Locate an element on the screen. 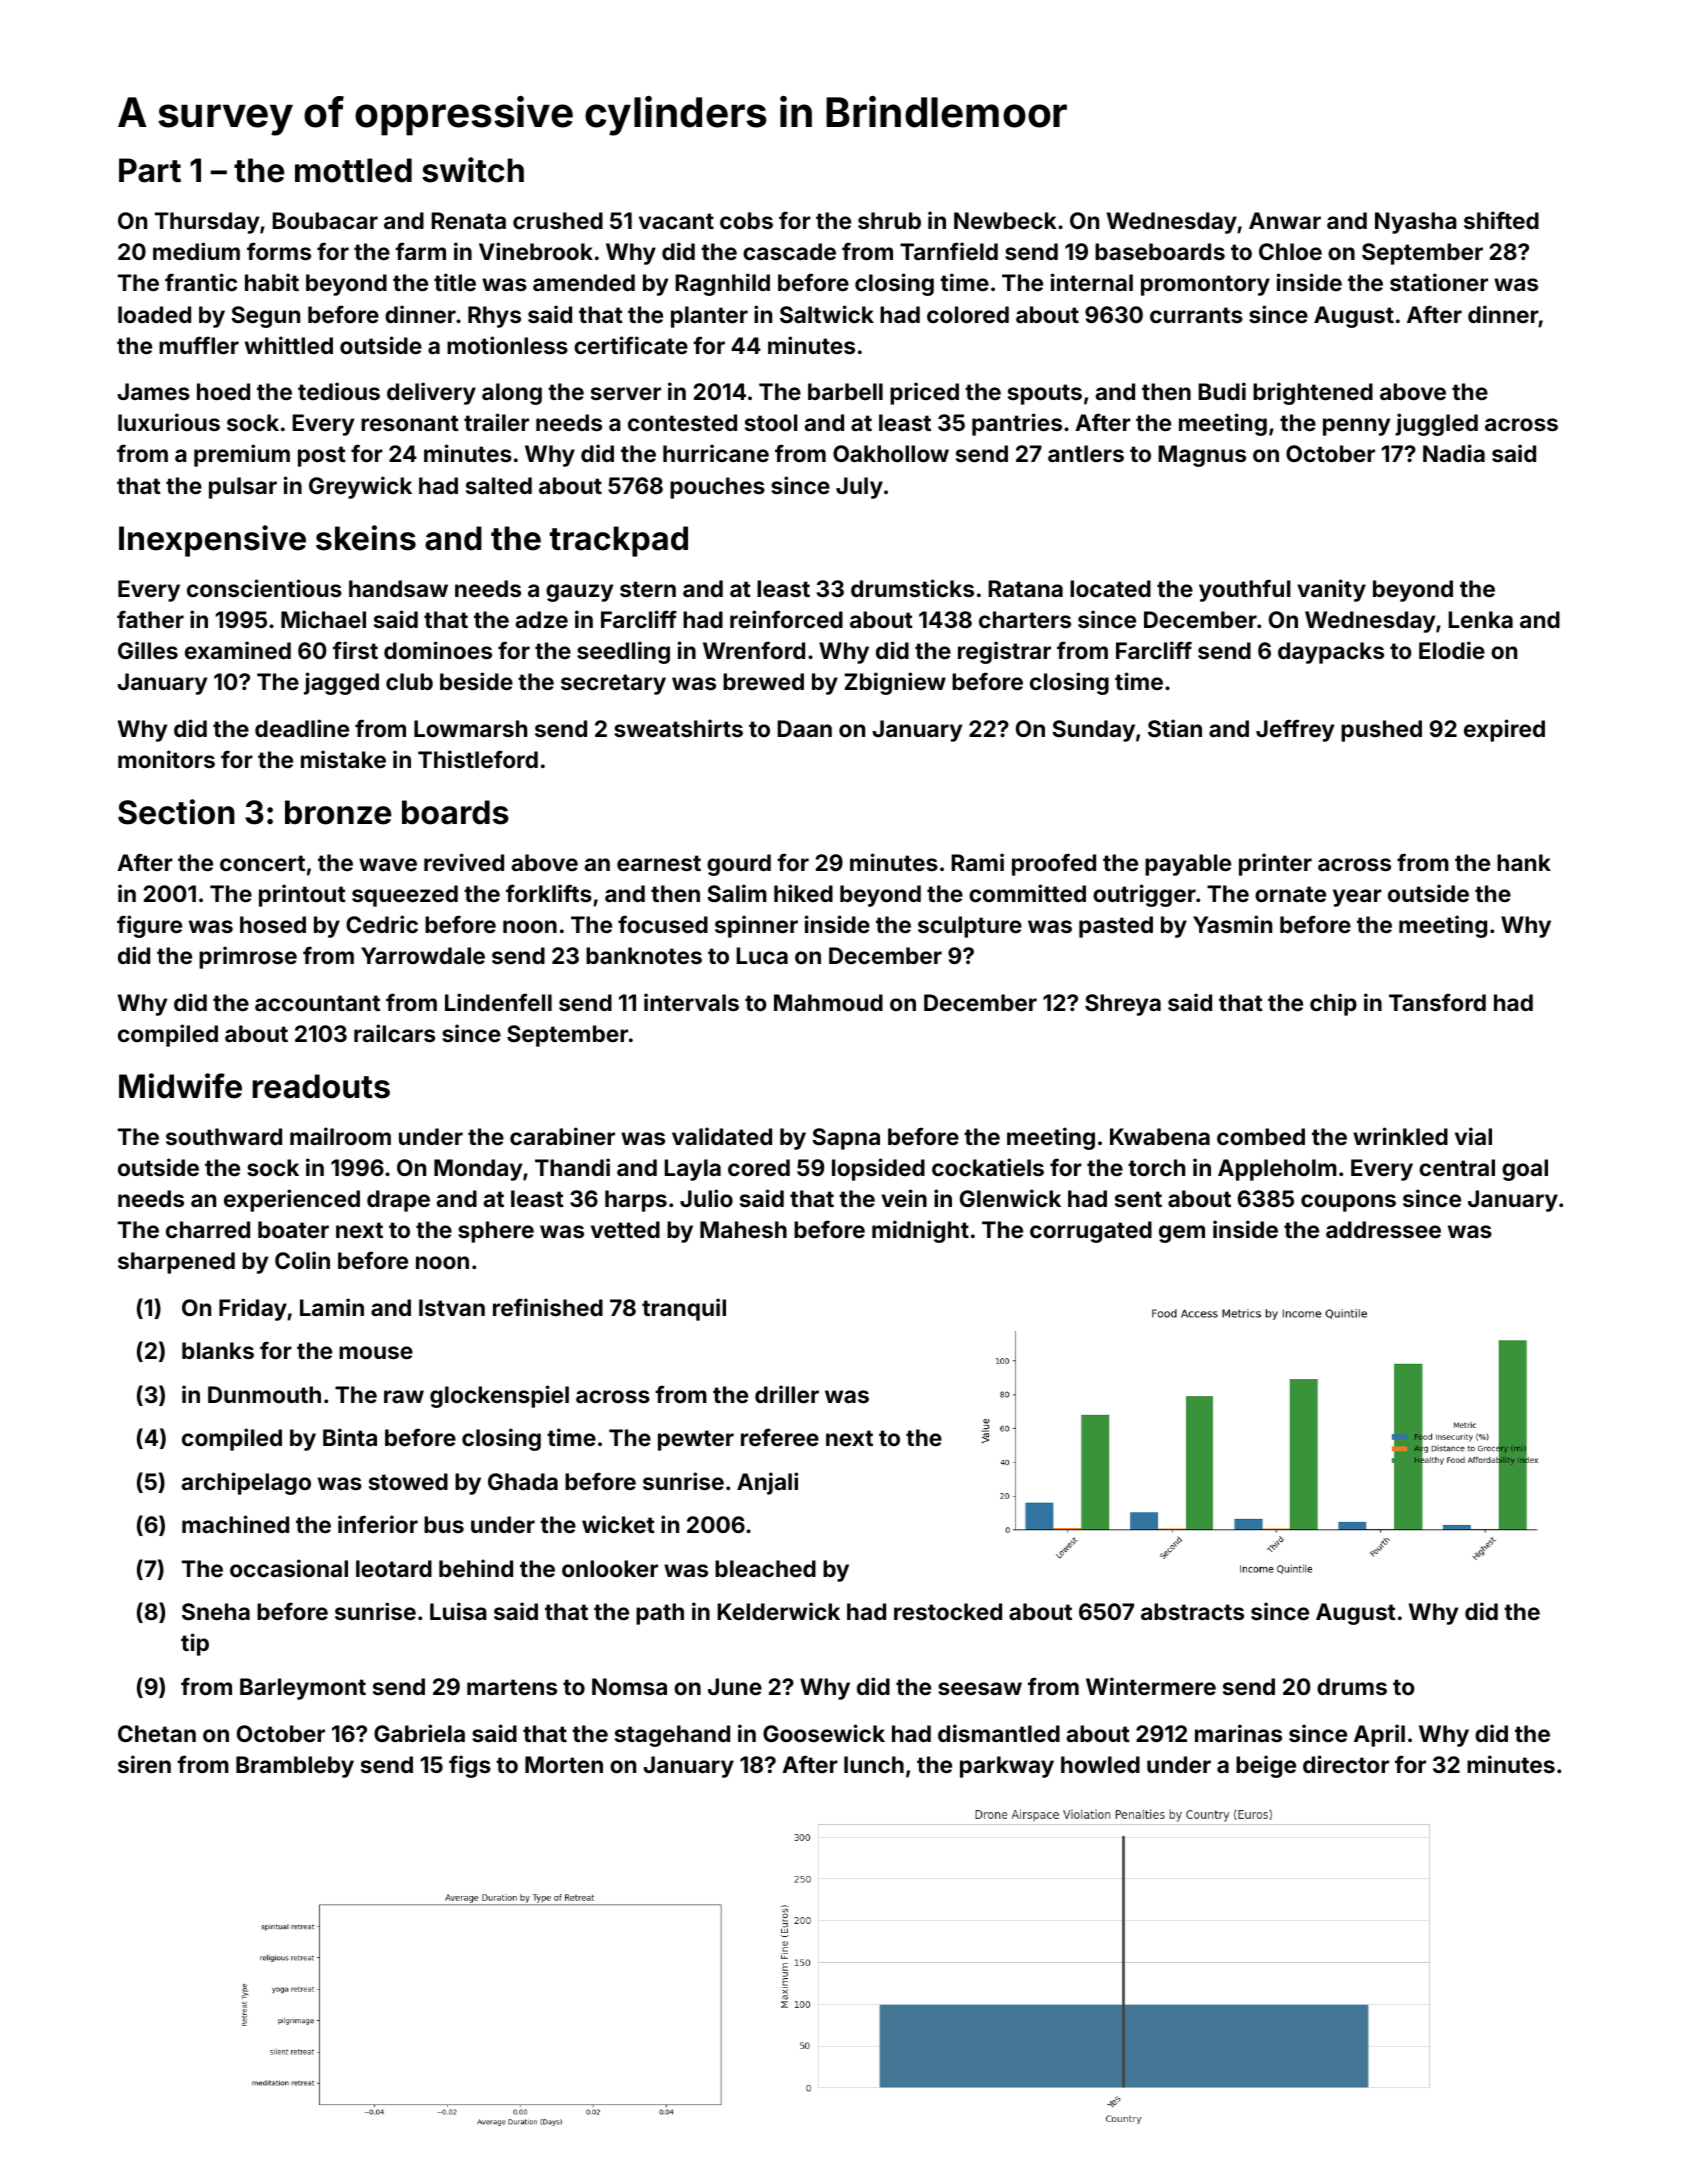 The width and height of the screenshot is (1683, 2178). Stian is located at coordinates (1175, 728).
